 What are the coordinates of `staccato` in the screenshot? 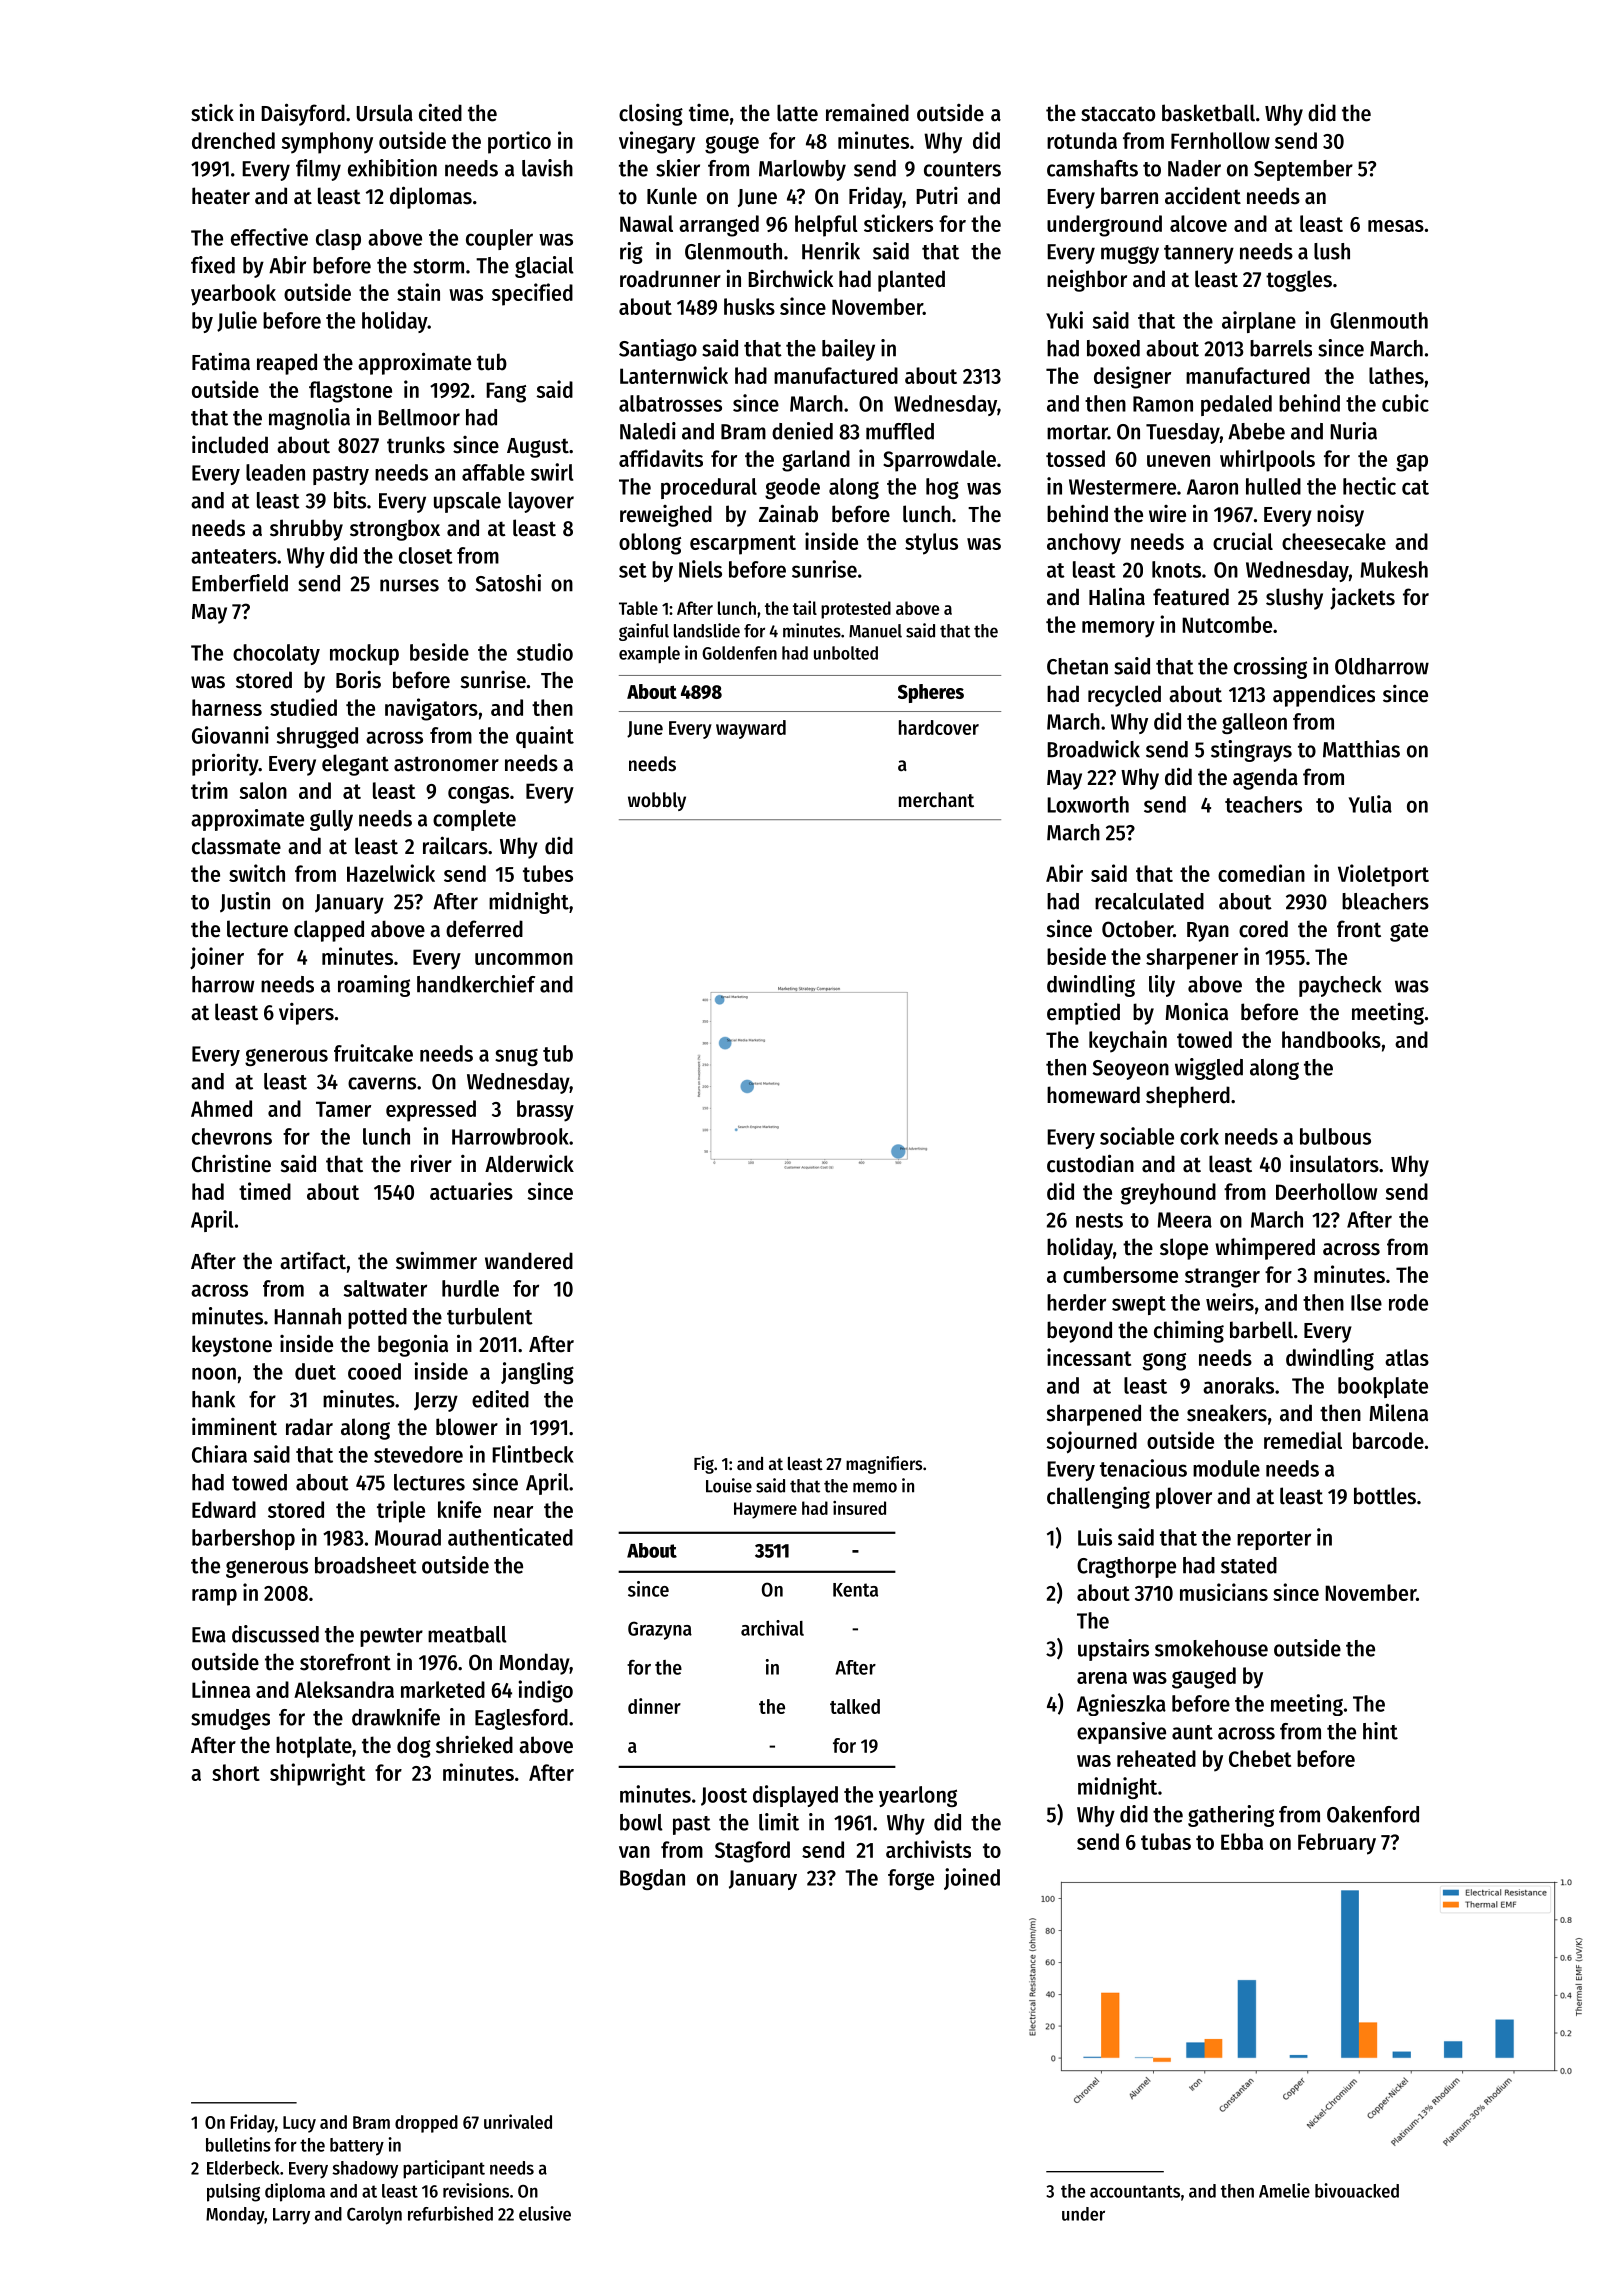 It's located at (1118, 114).
